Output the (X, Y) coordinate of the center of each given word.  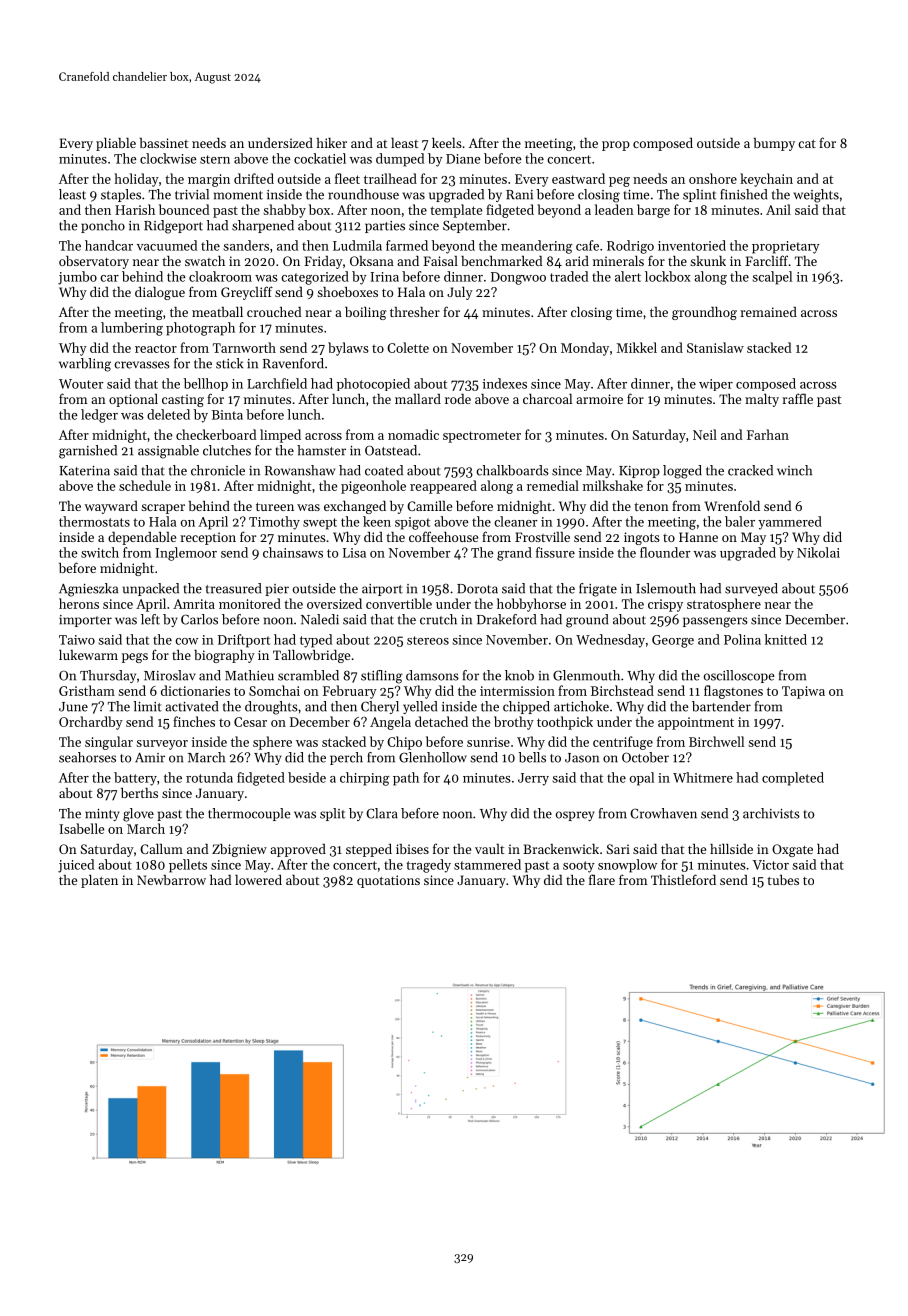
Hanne (698, 537)
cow (186, 641)
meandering (537, 247)
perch (346, 758)
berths (139, 793)
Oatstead (391, 450)
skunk (708, 261)
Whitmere (703, 777)
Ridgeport (173, 227)
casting (183, 400)
